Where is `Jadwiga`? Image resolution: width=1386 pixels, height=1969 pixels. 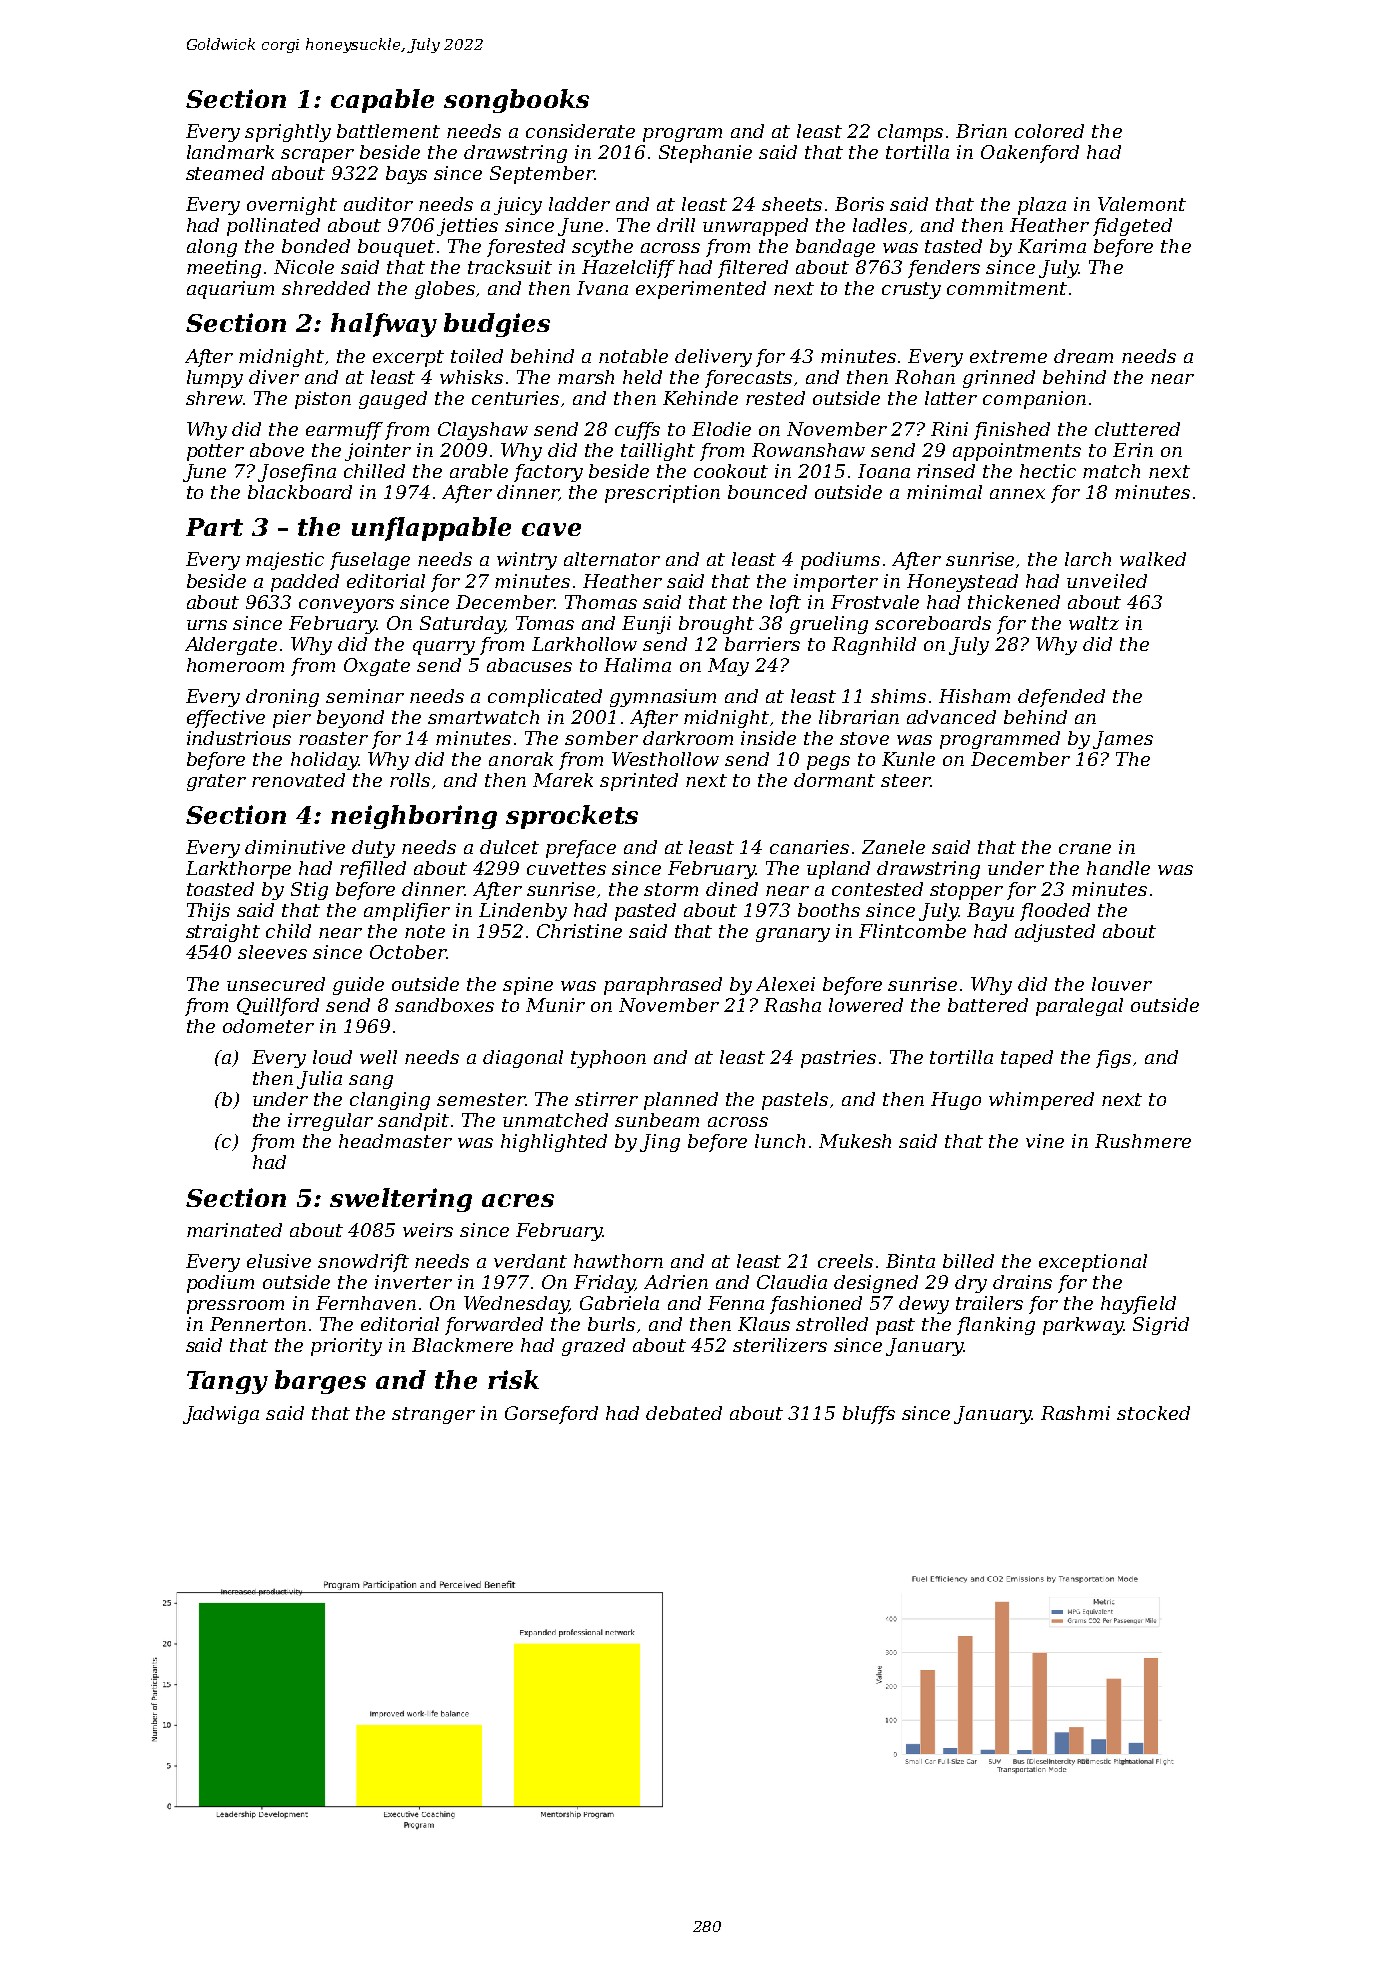 Jadwiga is located at coordinates (221, 1415).
